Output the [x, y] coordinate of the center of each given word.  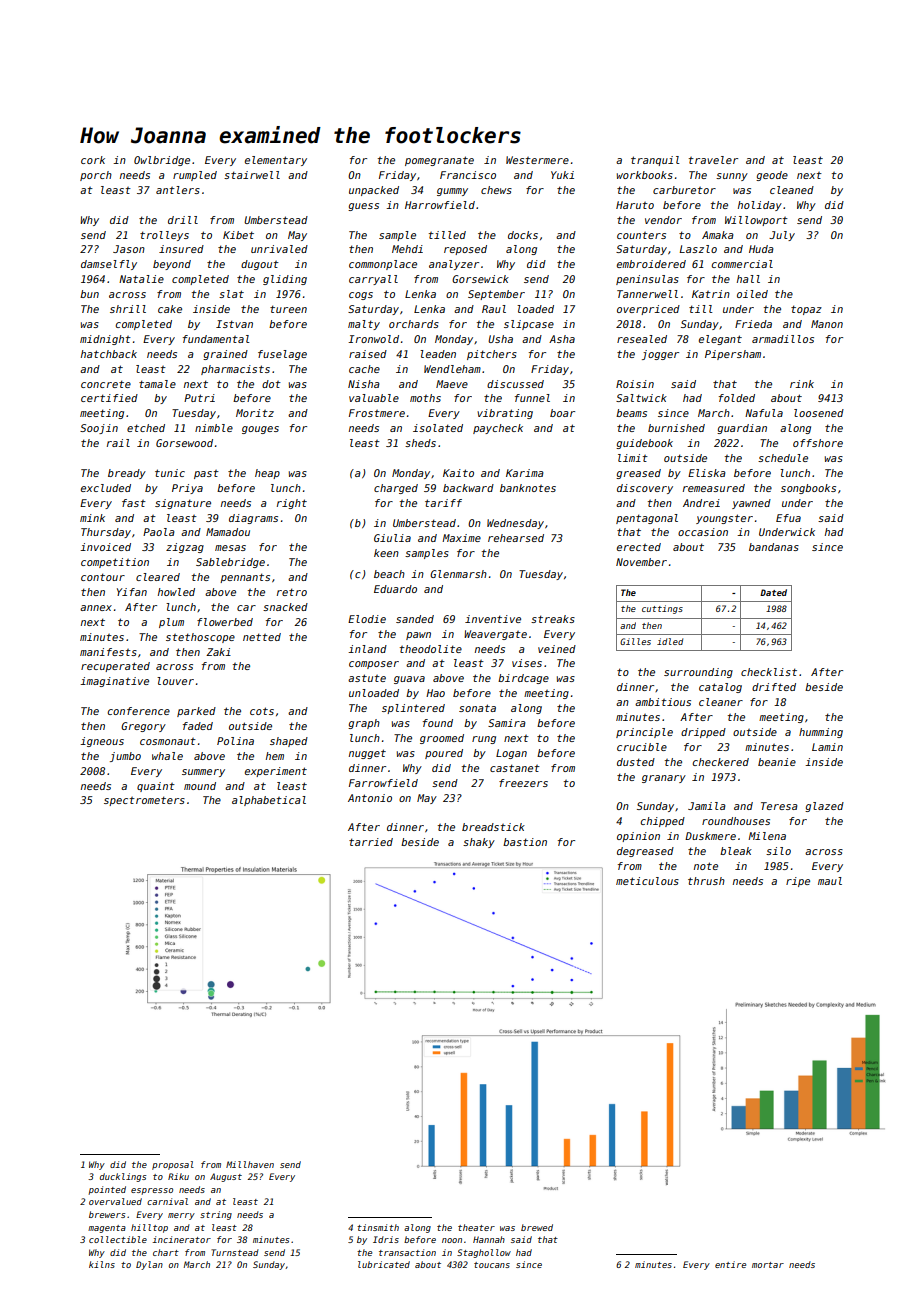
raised [368, 354]
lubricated [384, 1264]
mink [92, 518]
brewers [107, 1214]
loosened [819, 413]
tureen [288, 309]
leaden [438, 354]
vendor [663, 220]
